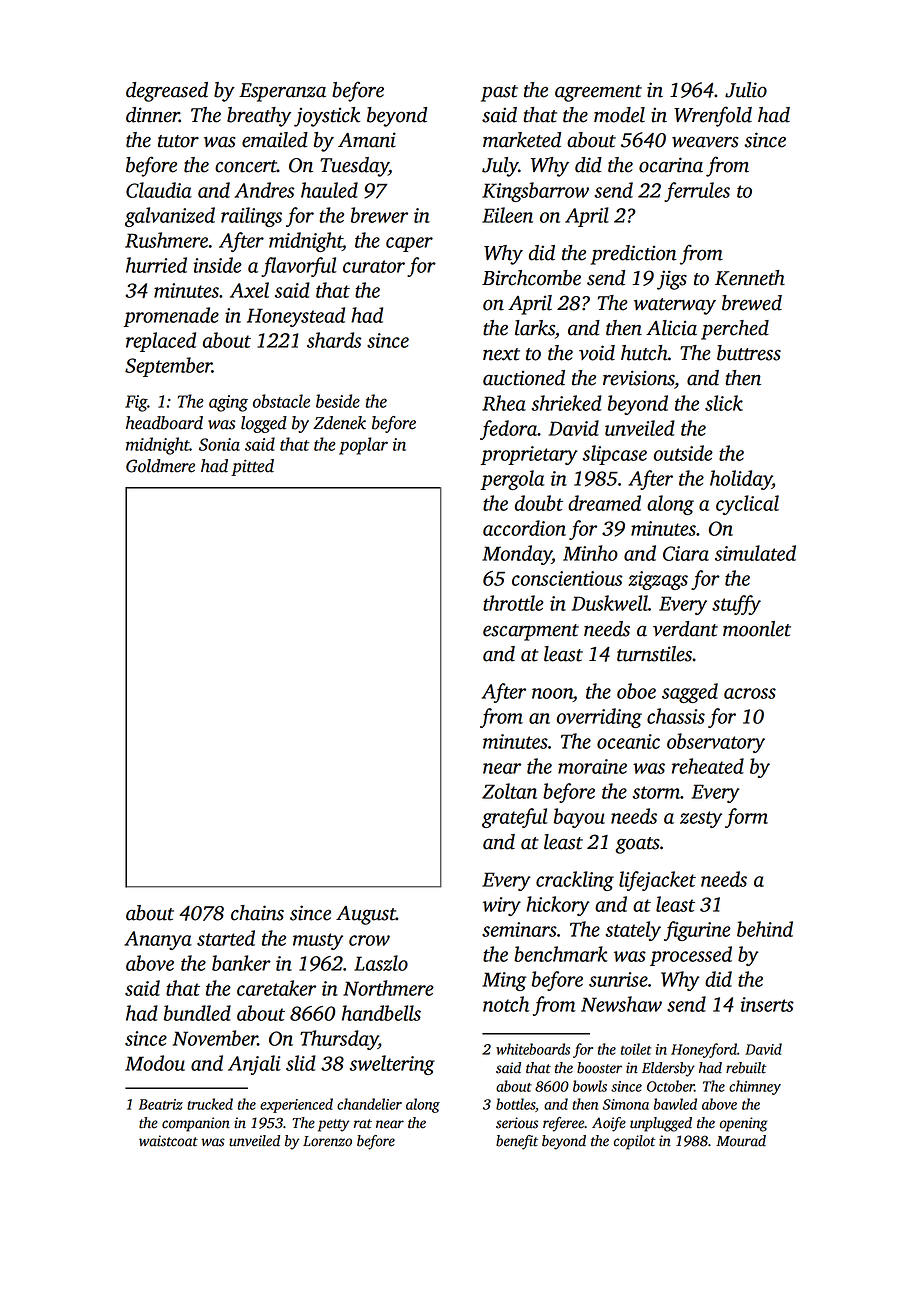  Describe the element at coordinates (160, 466) in the page. I see `Goldmere` at that location.
